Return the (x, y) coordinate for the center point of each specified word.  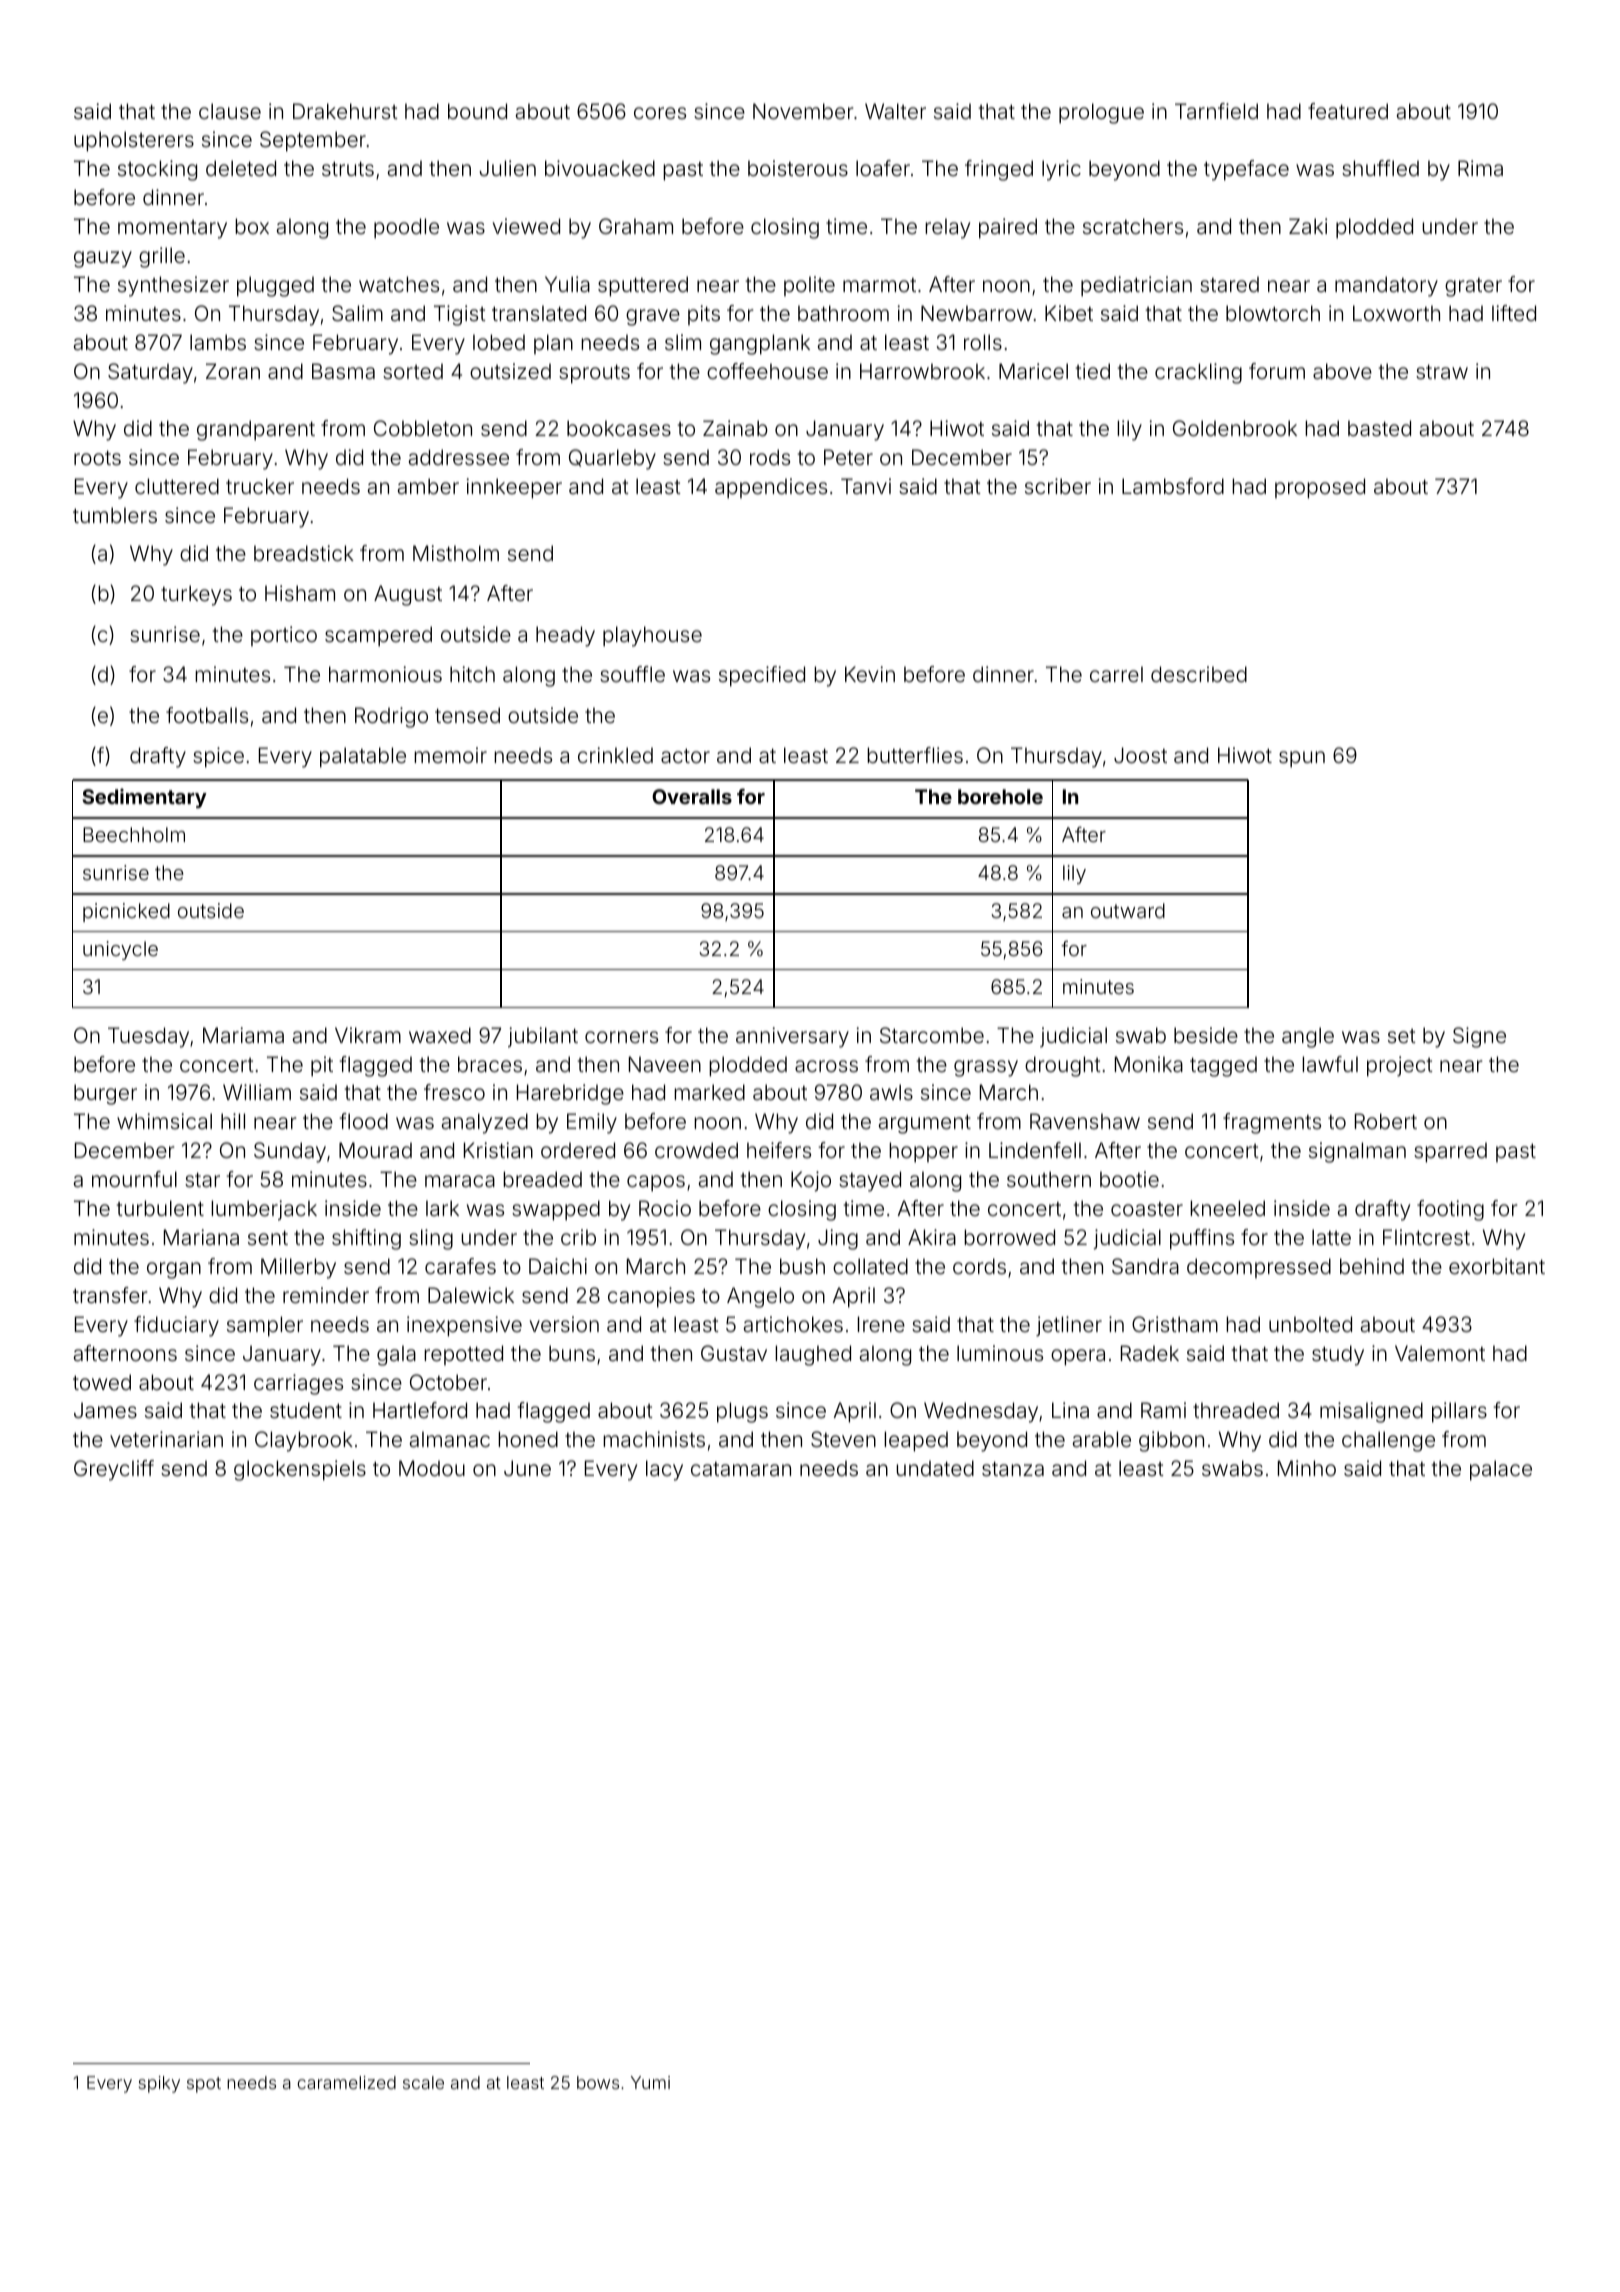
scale (423, 2082)
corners (621, 1037)
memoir (450, 755)
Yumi (650, 2082)
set (1402, 1036)
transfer (110, 1295)
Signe (1479, 1037)
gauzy (103, 259)
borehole (1000, 796)
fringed (999, 170)
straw (1442, 371)
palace (1501, 1470)
